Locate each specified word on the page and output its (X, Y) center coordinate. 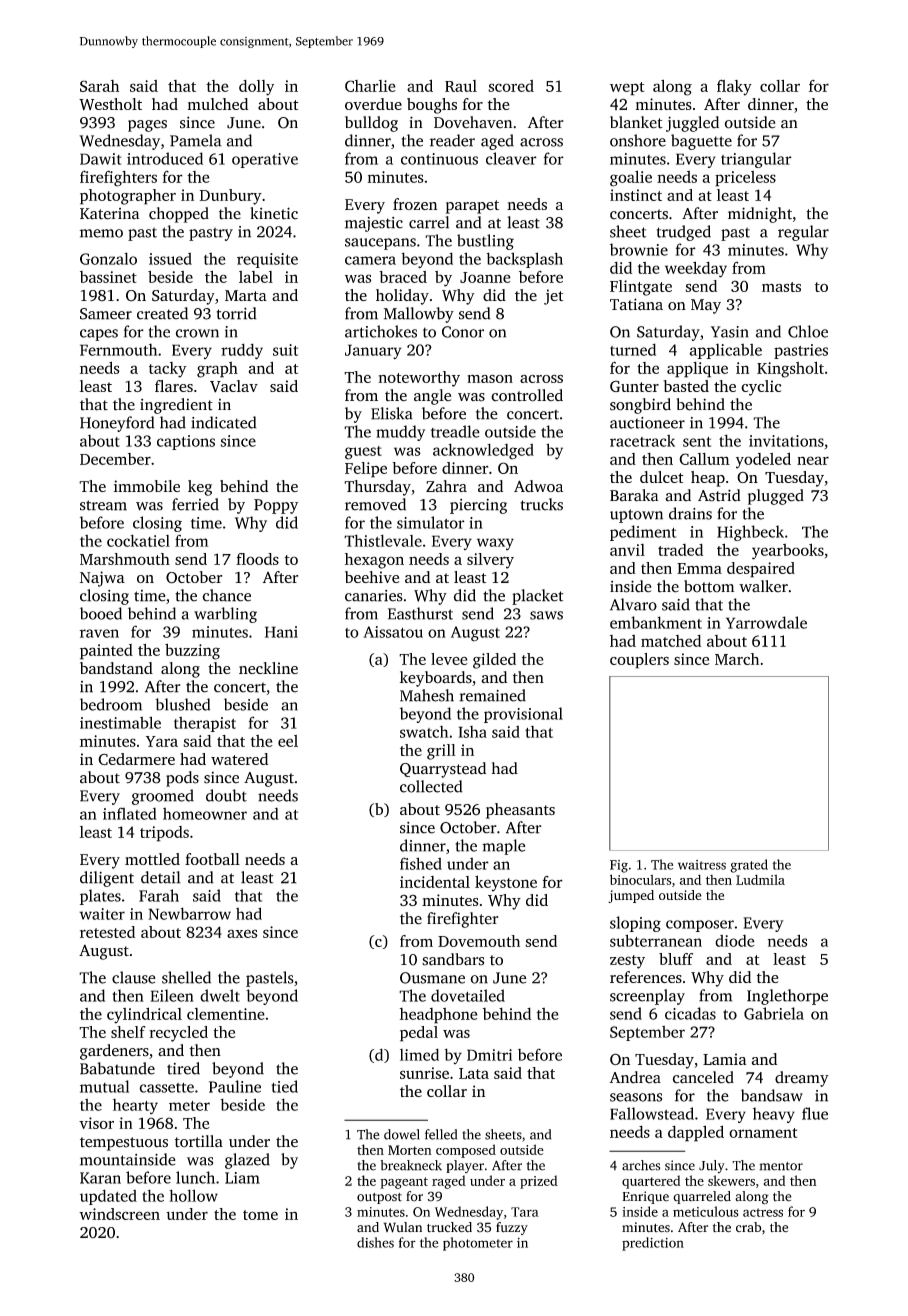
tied (284, 1086)
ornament (763, 1133)
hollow (193, 1195)
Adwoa (538, 486)
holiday (402, 297)
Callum (704, 459)
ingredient (176, 406)
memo (101, 233)
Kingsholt (790, 370)
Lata (474, 1073)
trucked (449, 1227)
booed (101, 613)
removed (375, 504)
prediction (653, 1244)
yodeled (763, 460)
